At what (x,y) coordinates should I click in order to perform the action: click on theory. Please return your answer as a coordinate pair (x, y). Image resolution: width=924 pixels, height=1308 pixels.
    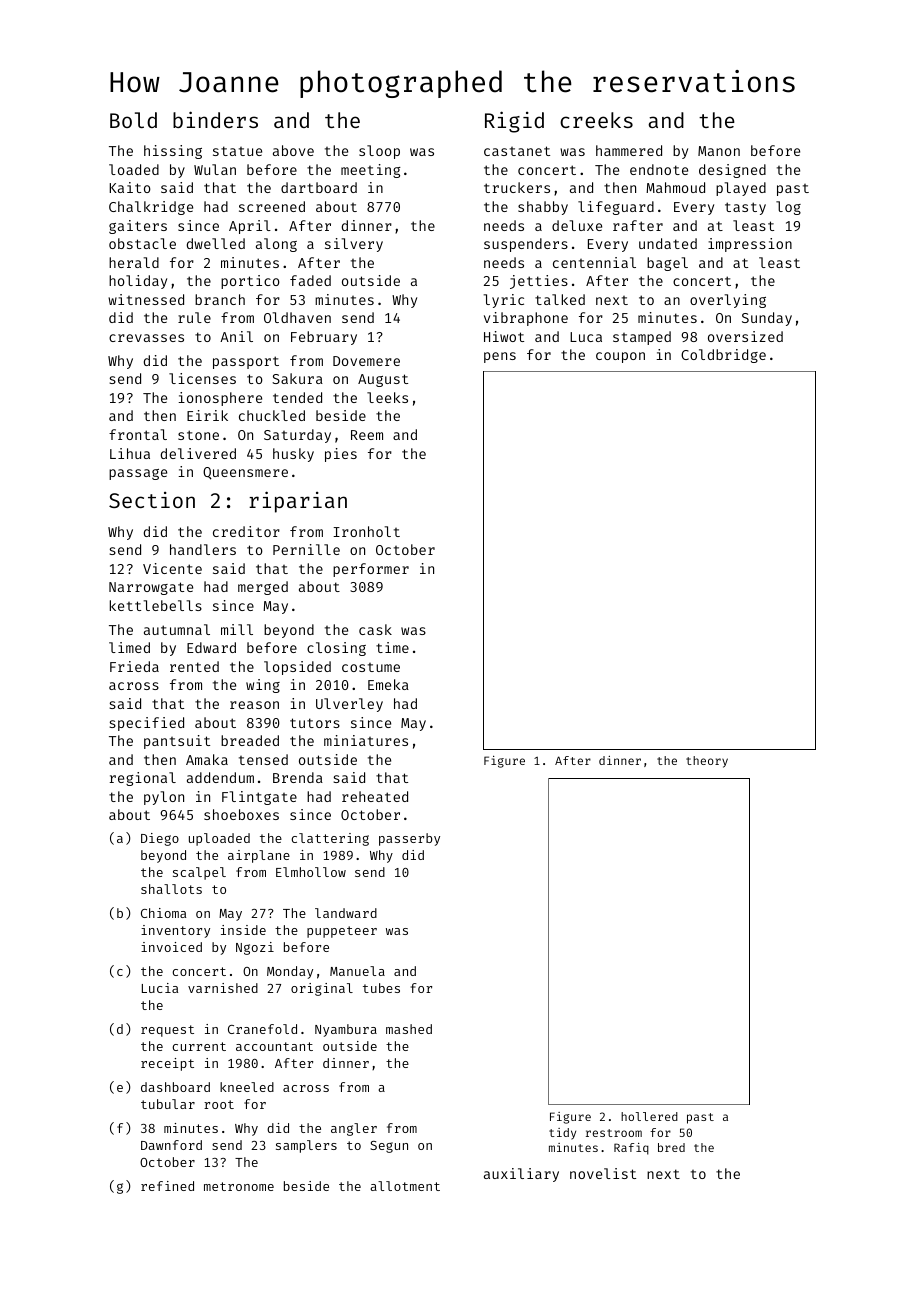
    Looking at the image, I should click on (707, 762).
